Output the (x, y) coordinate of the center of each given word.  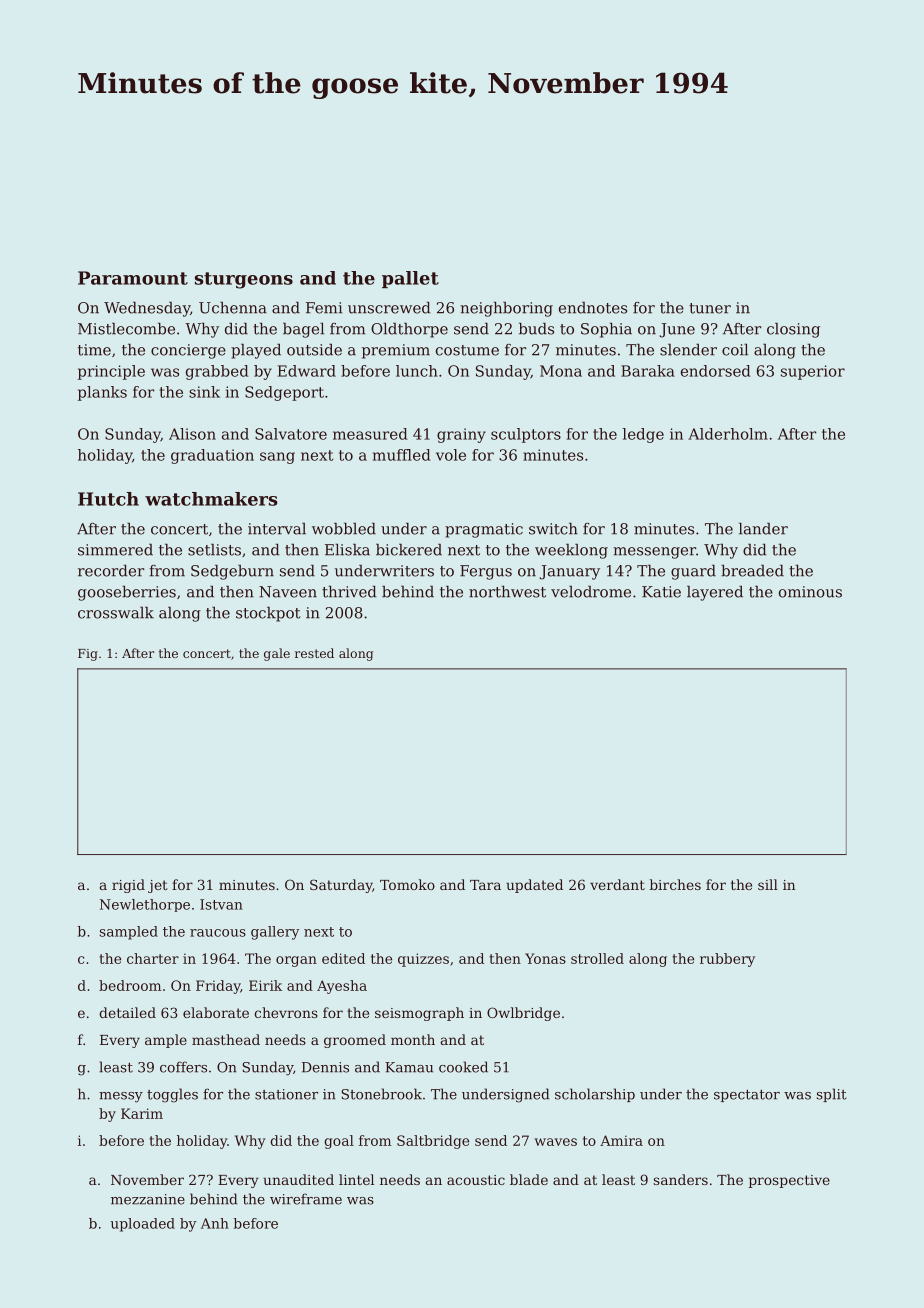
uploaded (142, 1225)
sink (204, 392)
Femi (324, 308)
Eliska (347, 550)
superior (813, 372)
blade (529, 1179)
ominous (810, 592)
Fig (88, 655)
